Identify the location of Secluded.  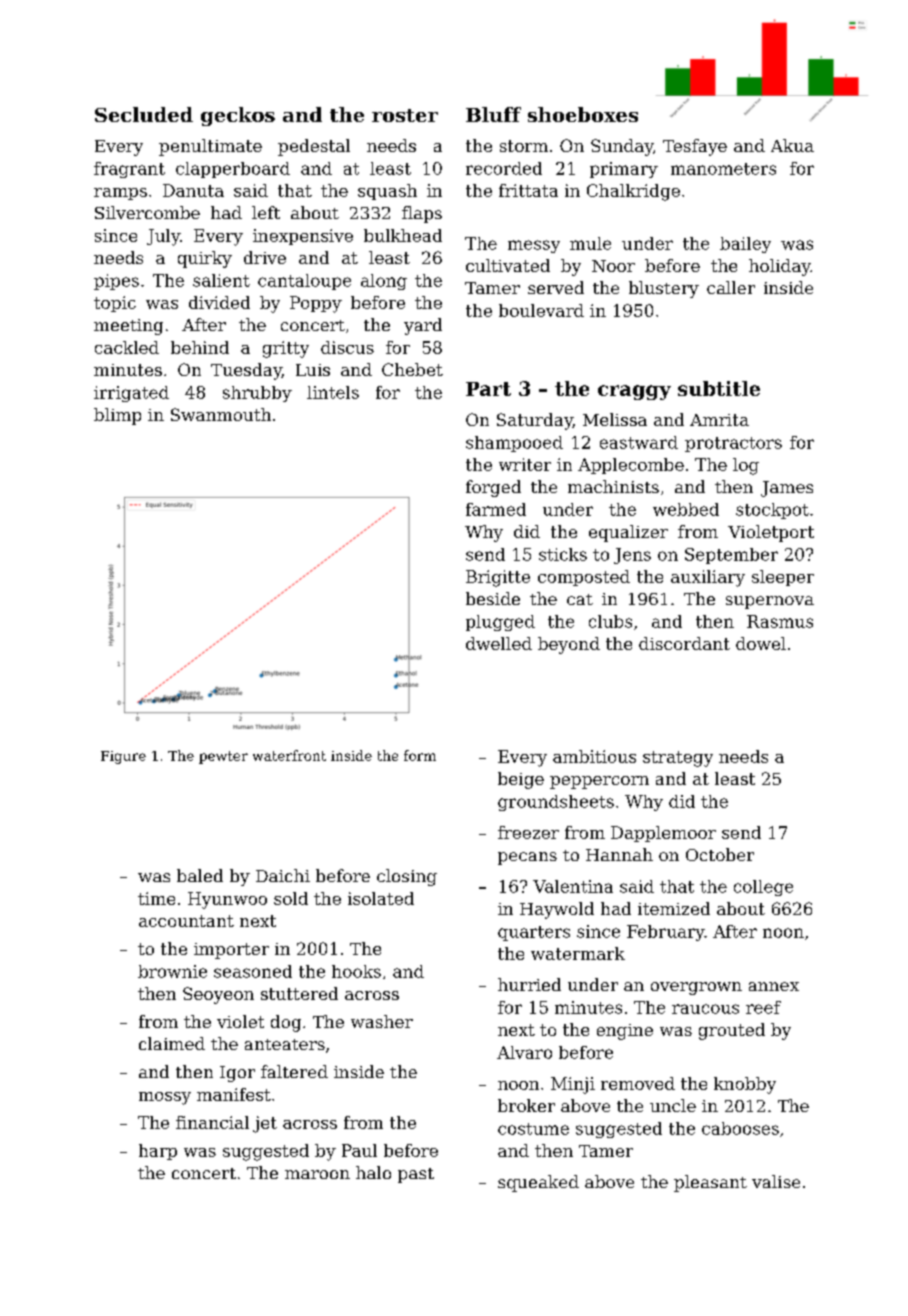
(144, 114).
